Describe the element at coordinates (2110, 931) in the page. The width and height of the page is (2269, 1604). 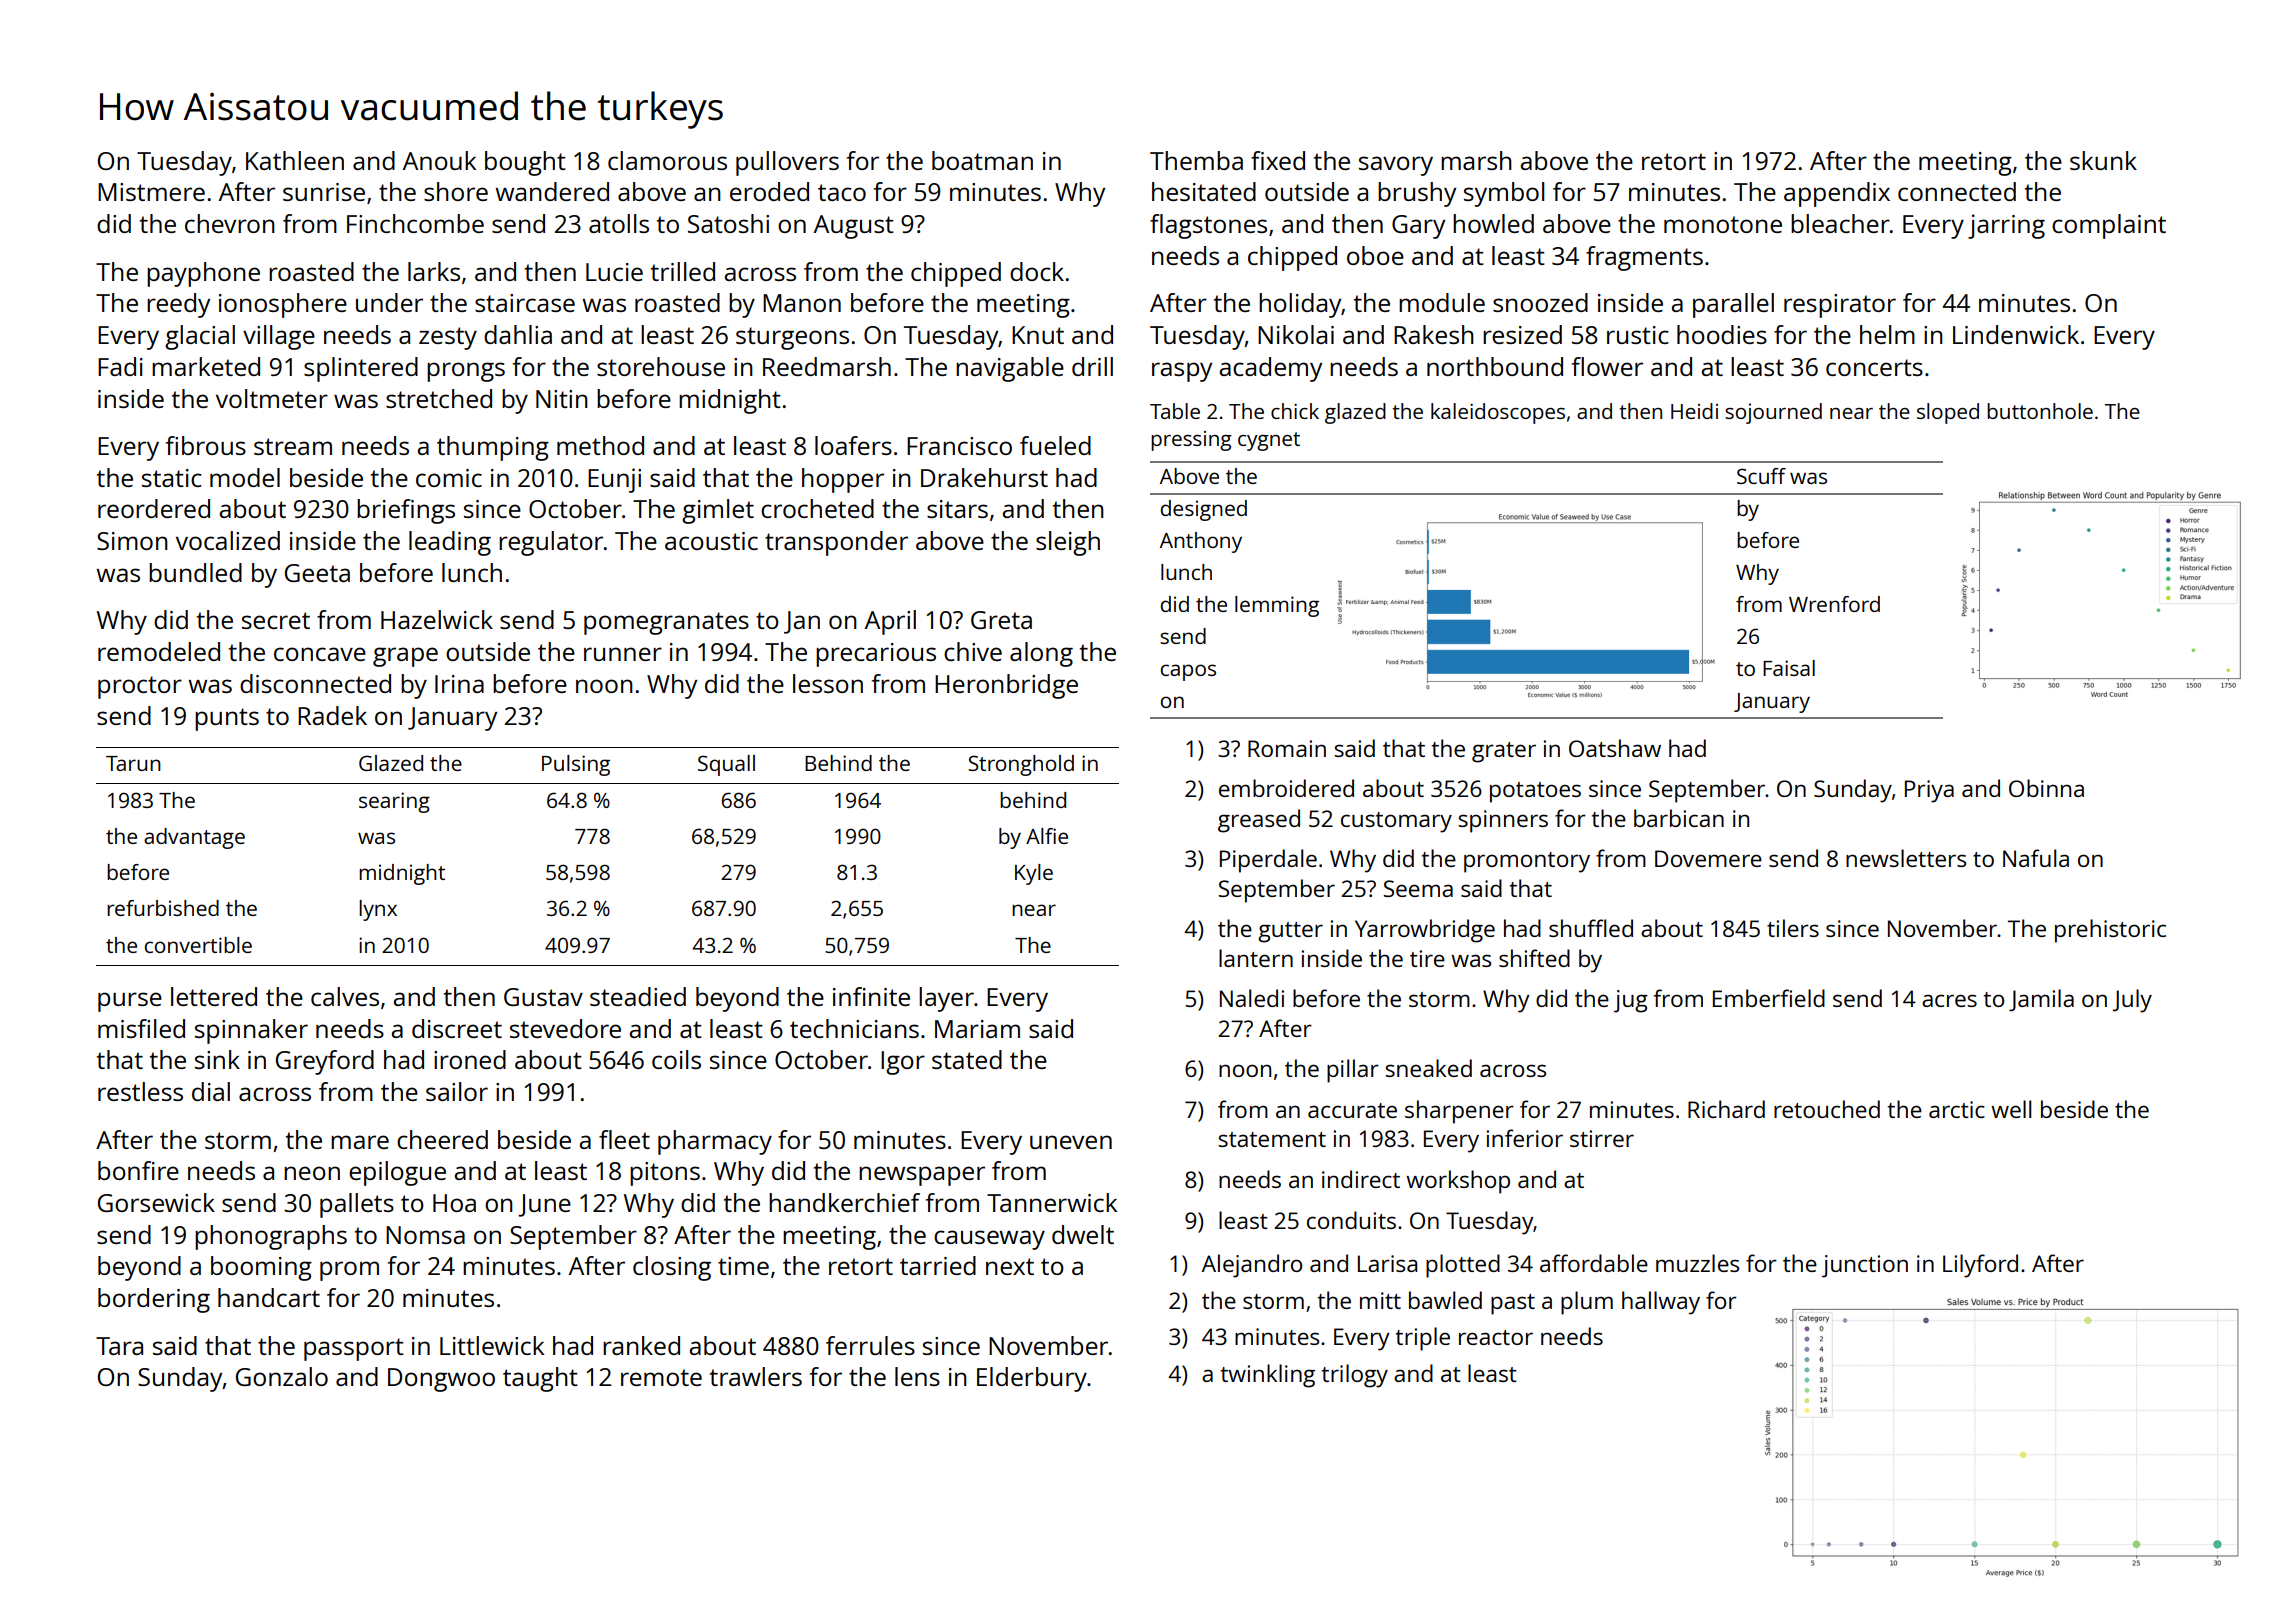
I see `prehistoric` at that location.
